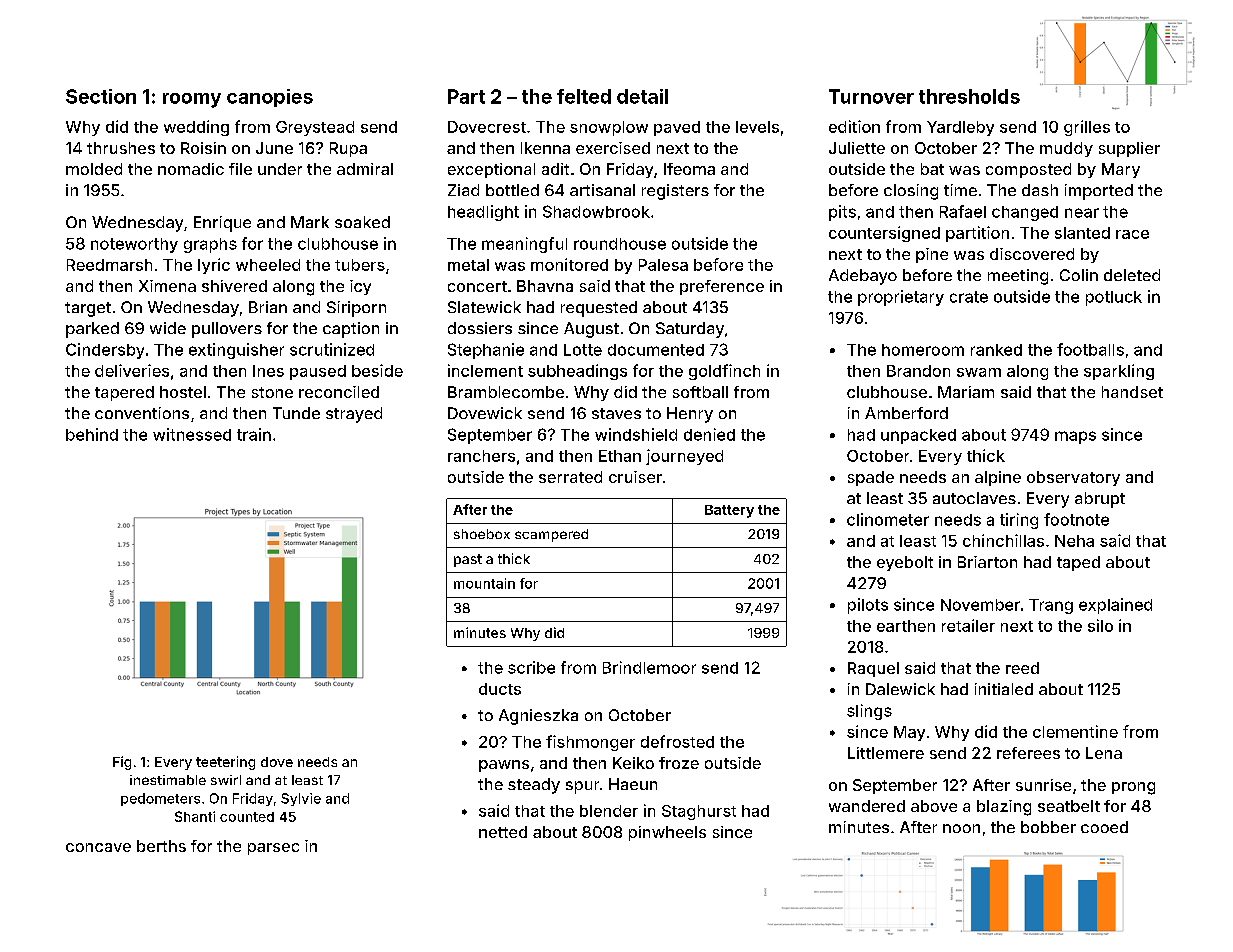  What do you see at coordinates (1132, 234) in the screenshot?
I see `race` at bounding box center [1132, 234].
